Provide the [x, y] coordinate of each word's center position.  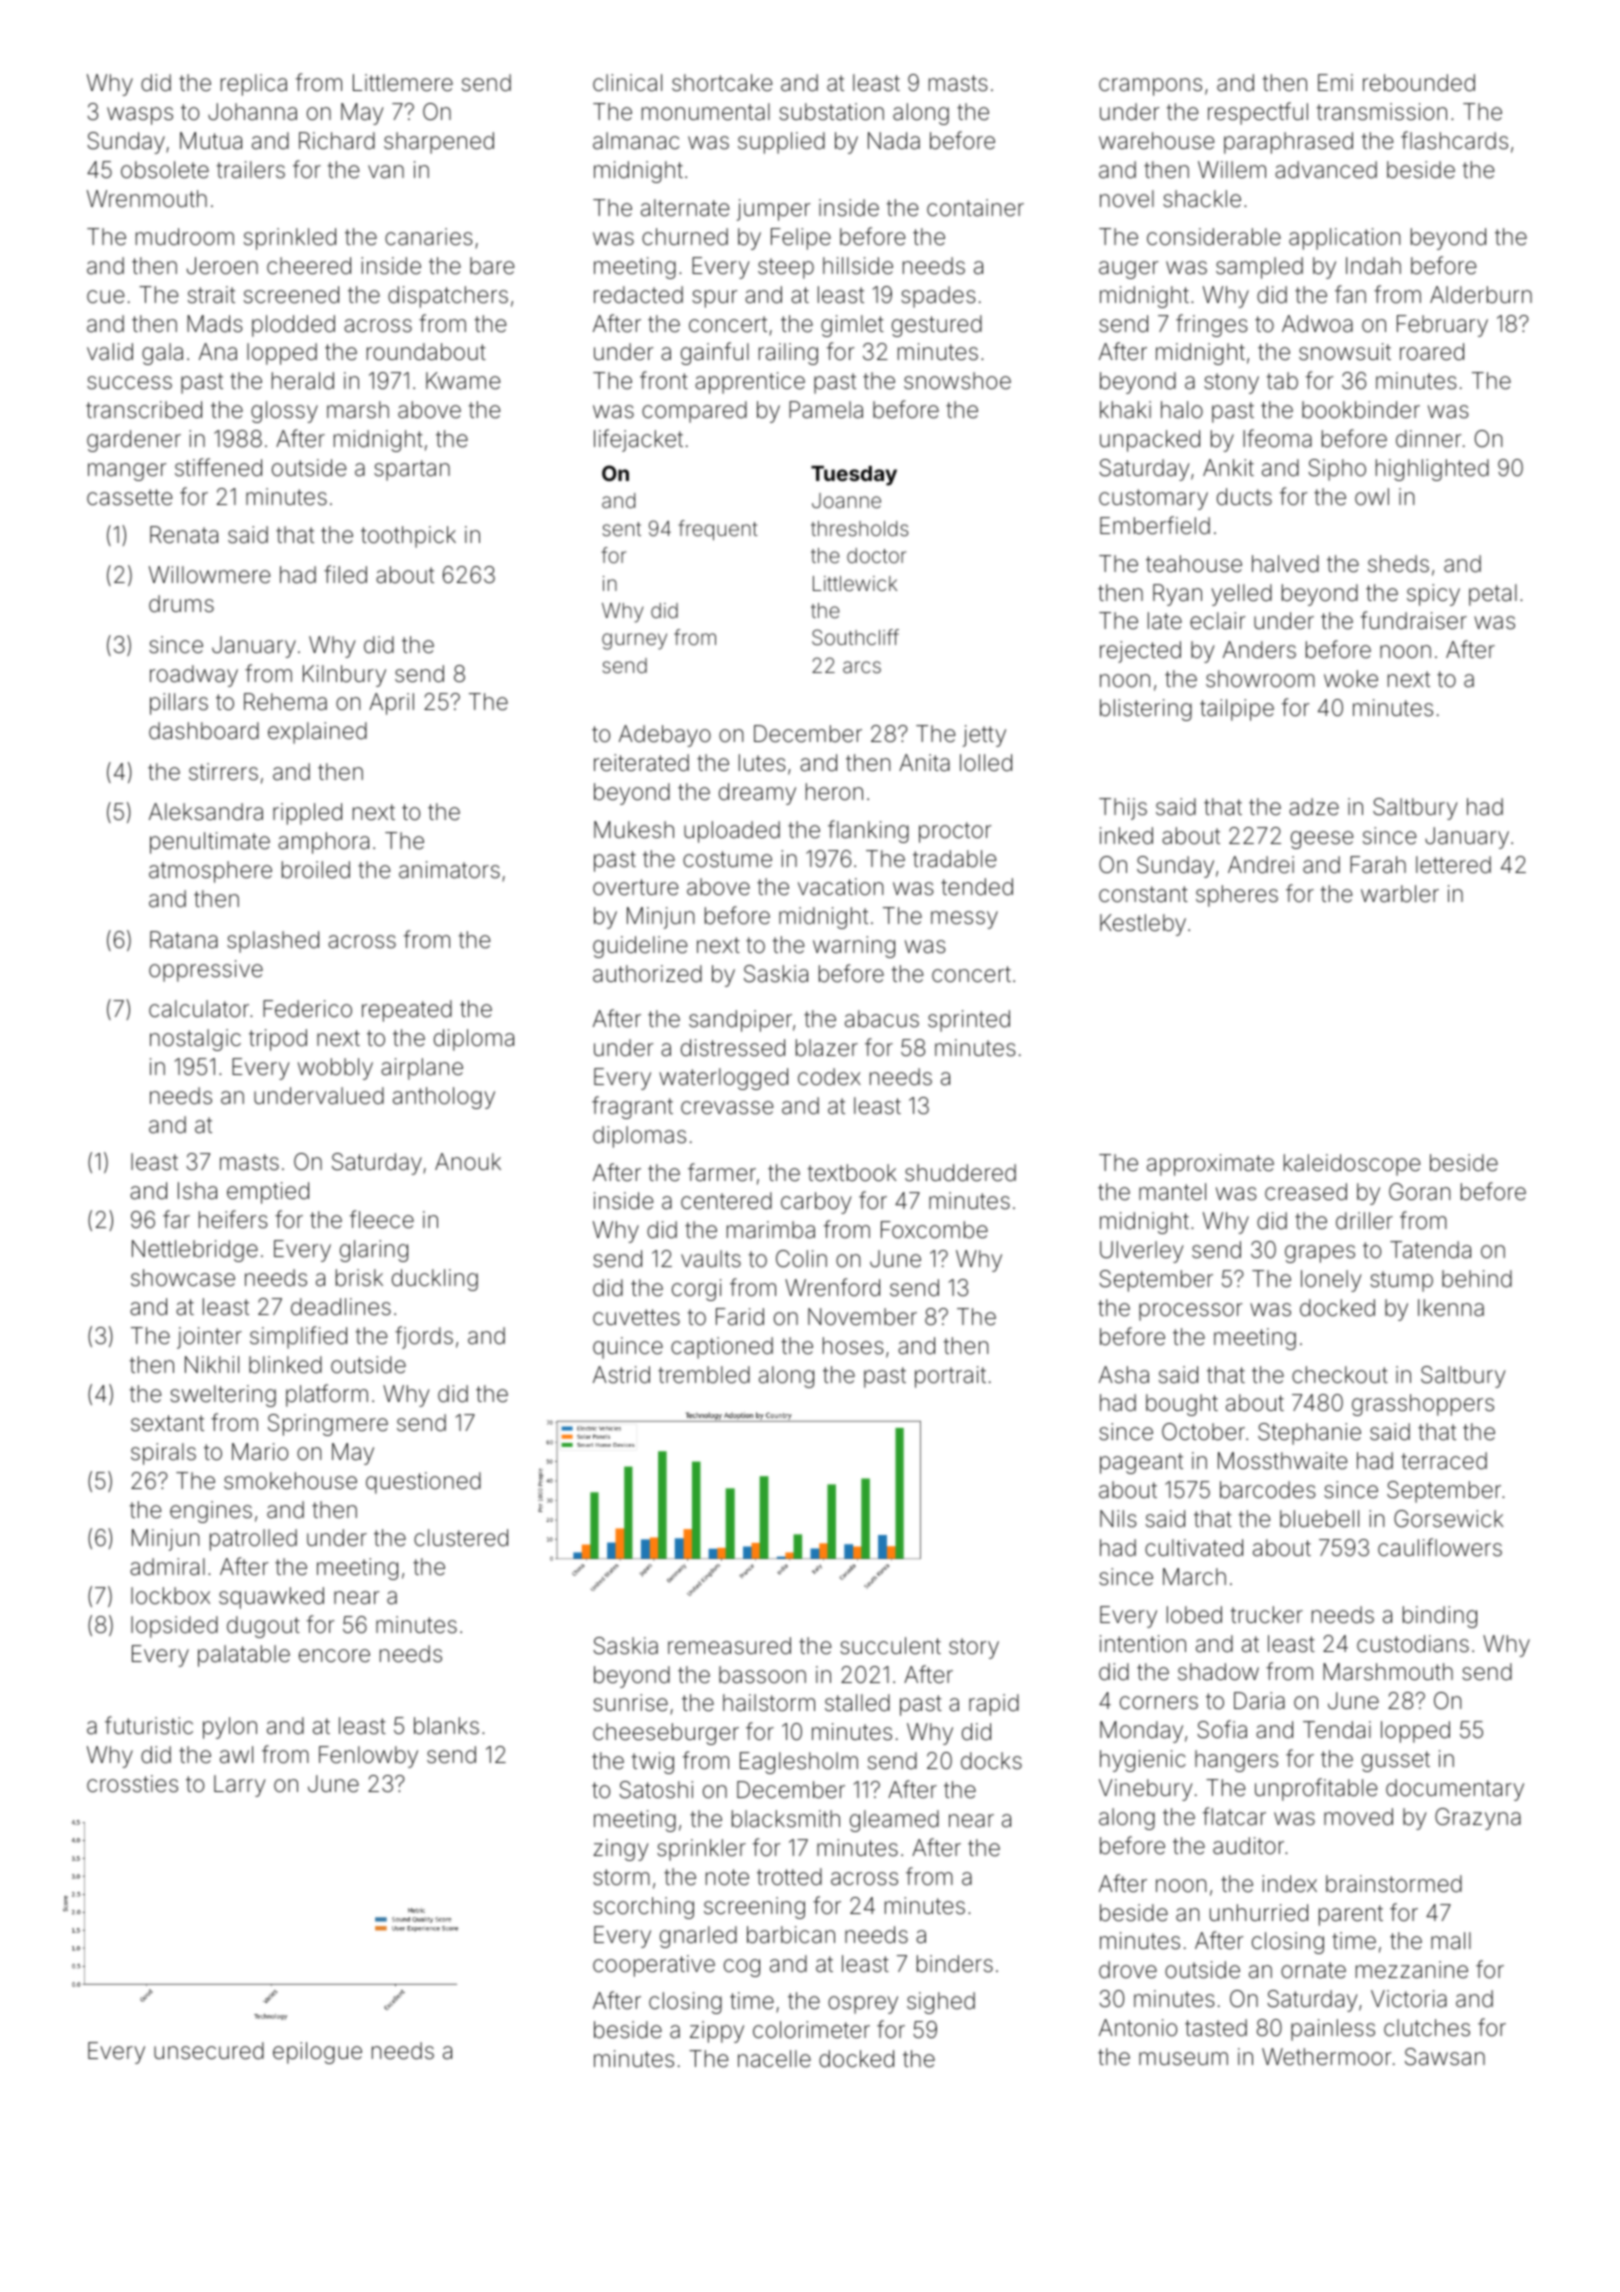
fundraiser [1414, 620]
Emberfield [1155, 525]
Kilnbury [344, 676]
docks [991, 1760]
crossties [132, 1784]
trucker [1267, 1614]
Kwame [463, 381]
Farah [1378, 865]
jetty [984, 736]
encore [334, 1656]
